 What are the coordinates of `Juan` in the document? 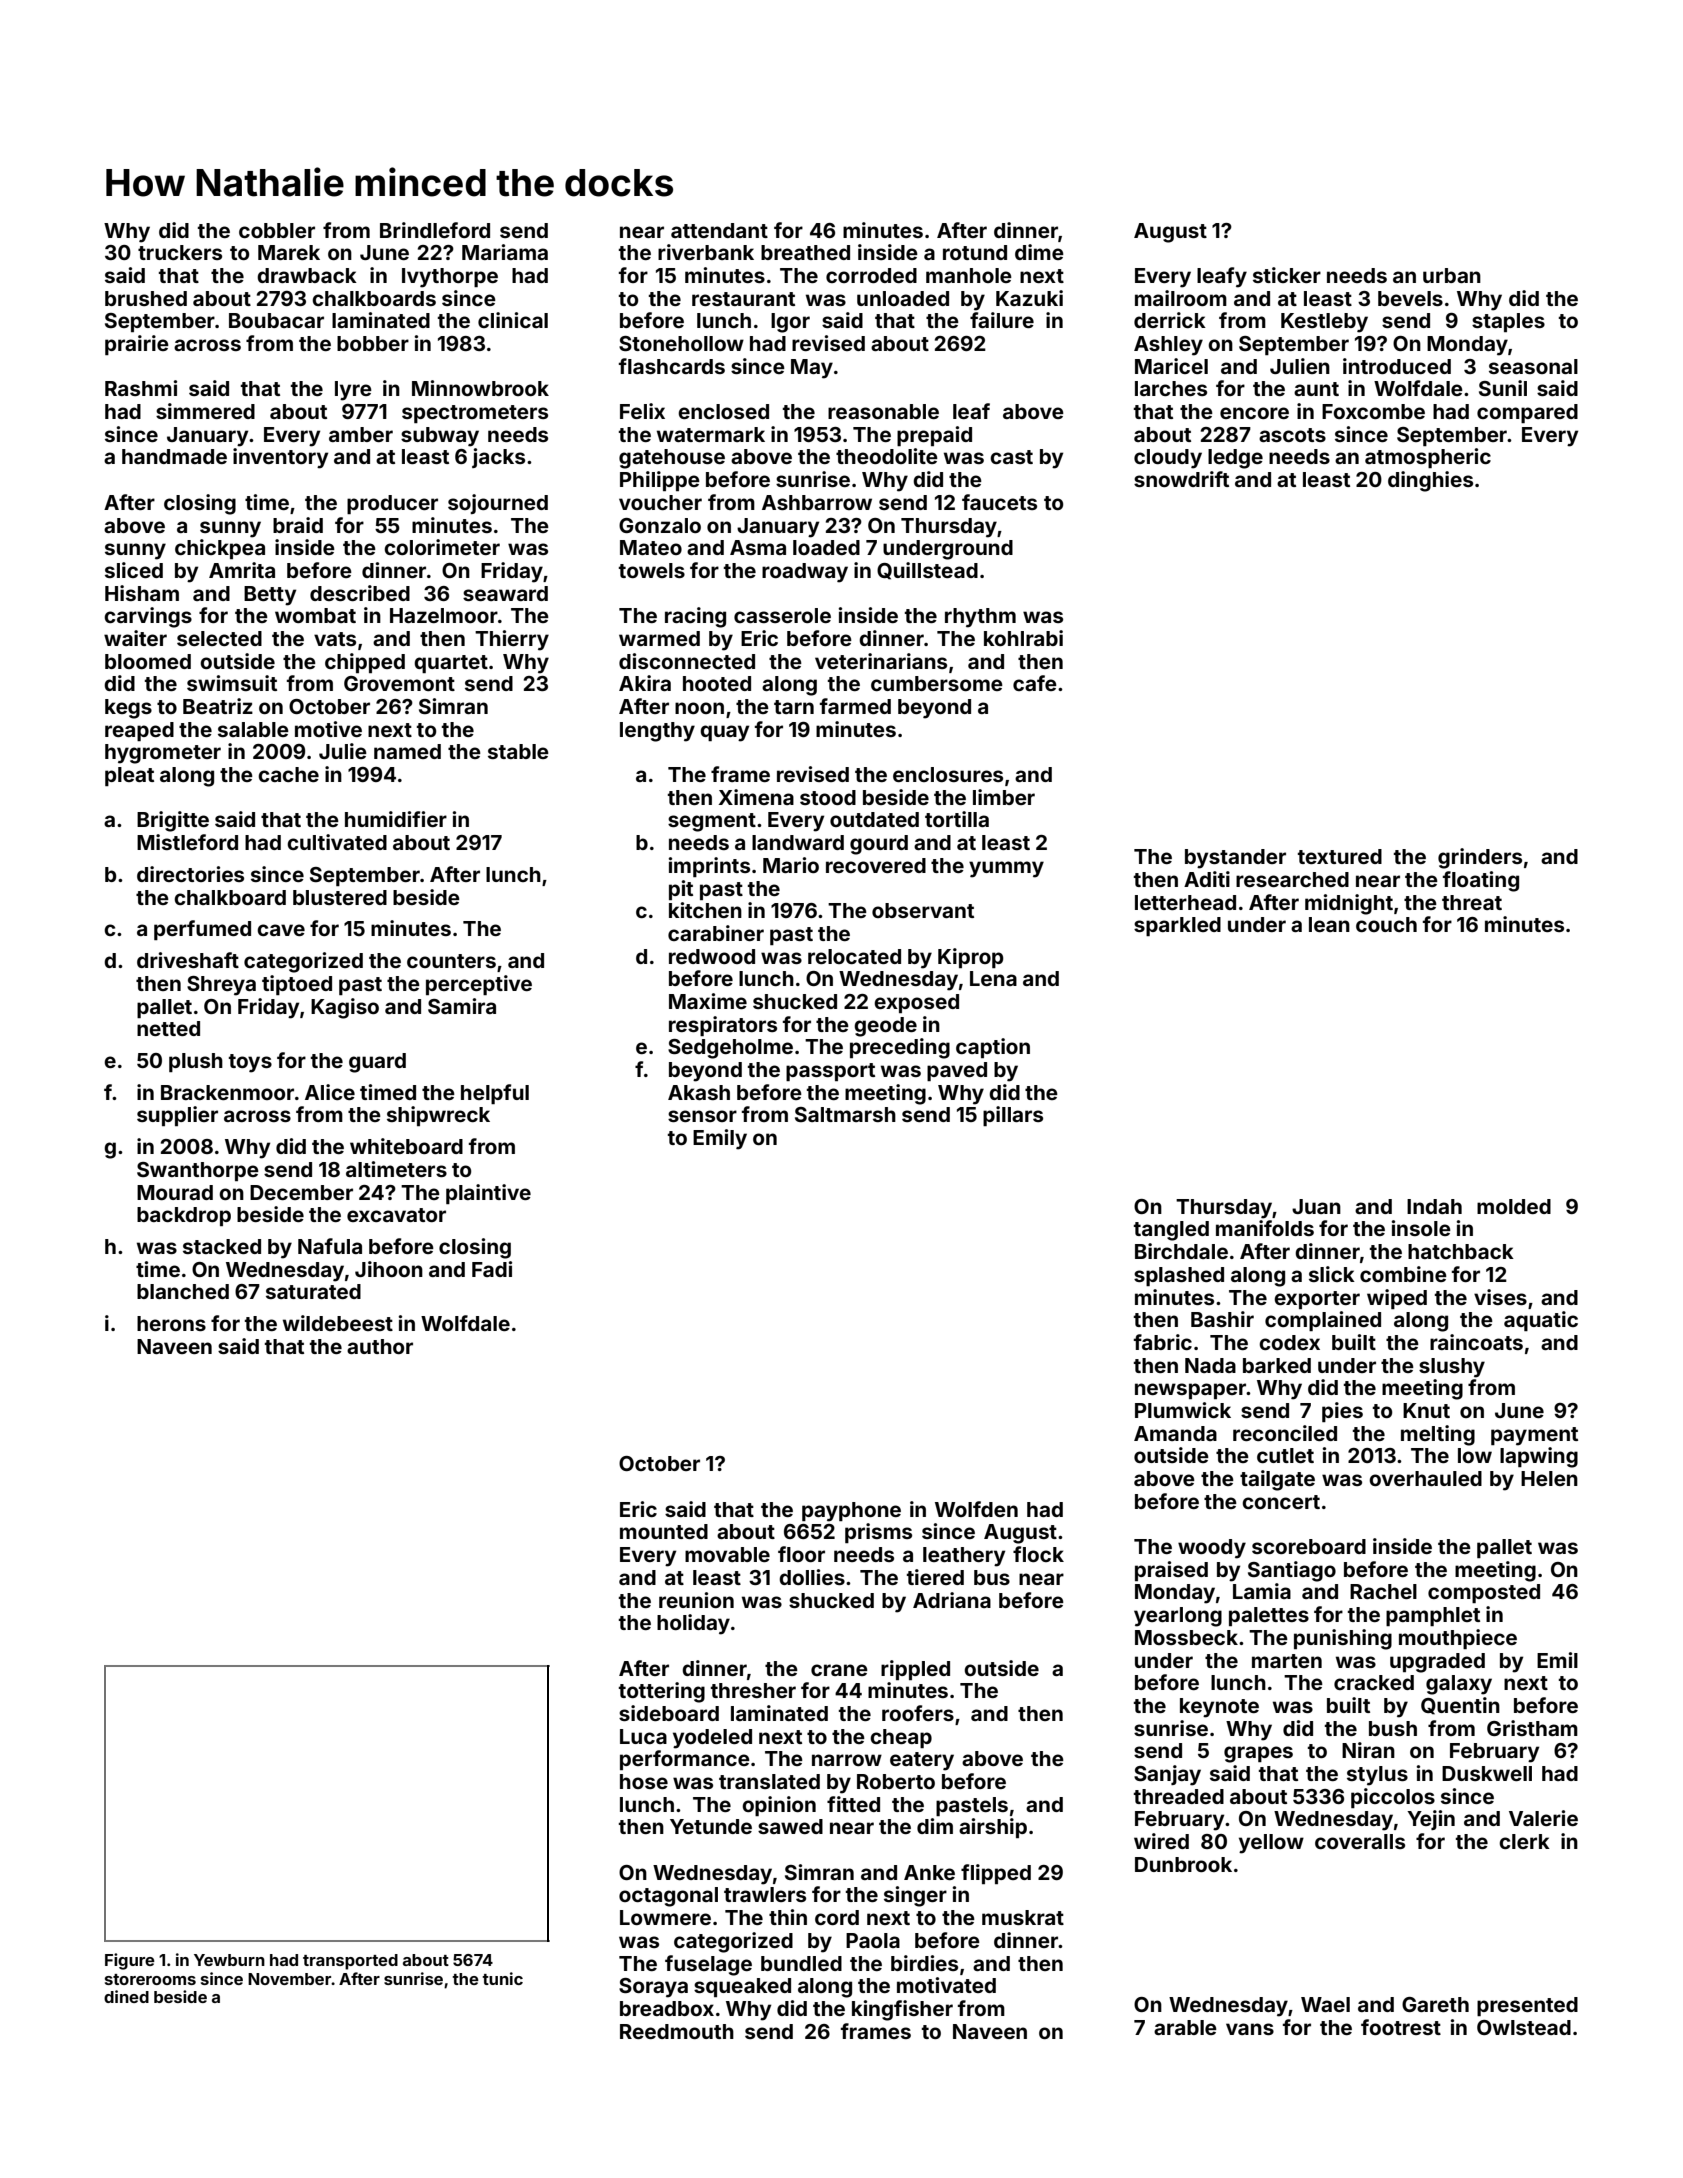 It's located at (1316, 1206).
